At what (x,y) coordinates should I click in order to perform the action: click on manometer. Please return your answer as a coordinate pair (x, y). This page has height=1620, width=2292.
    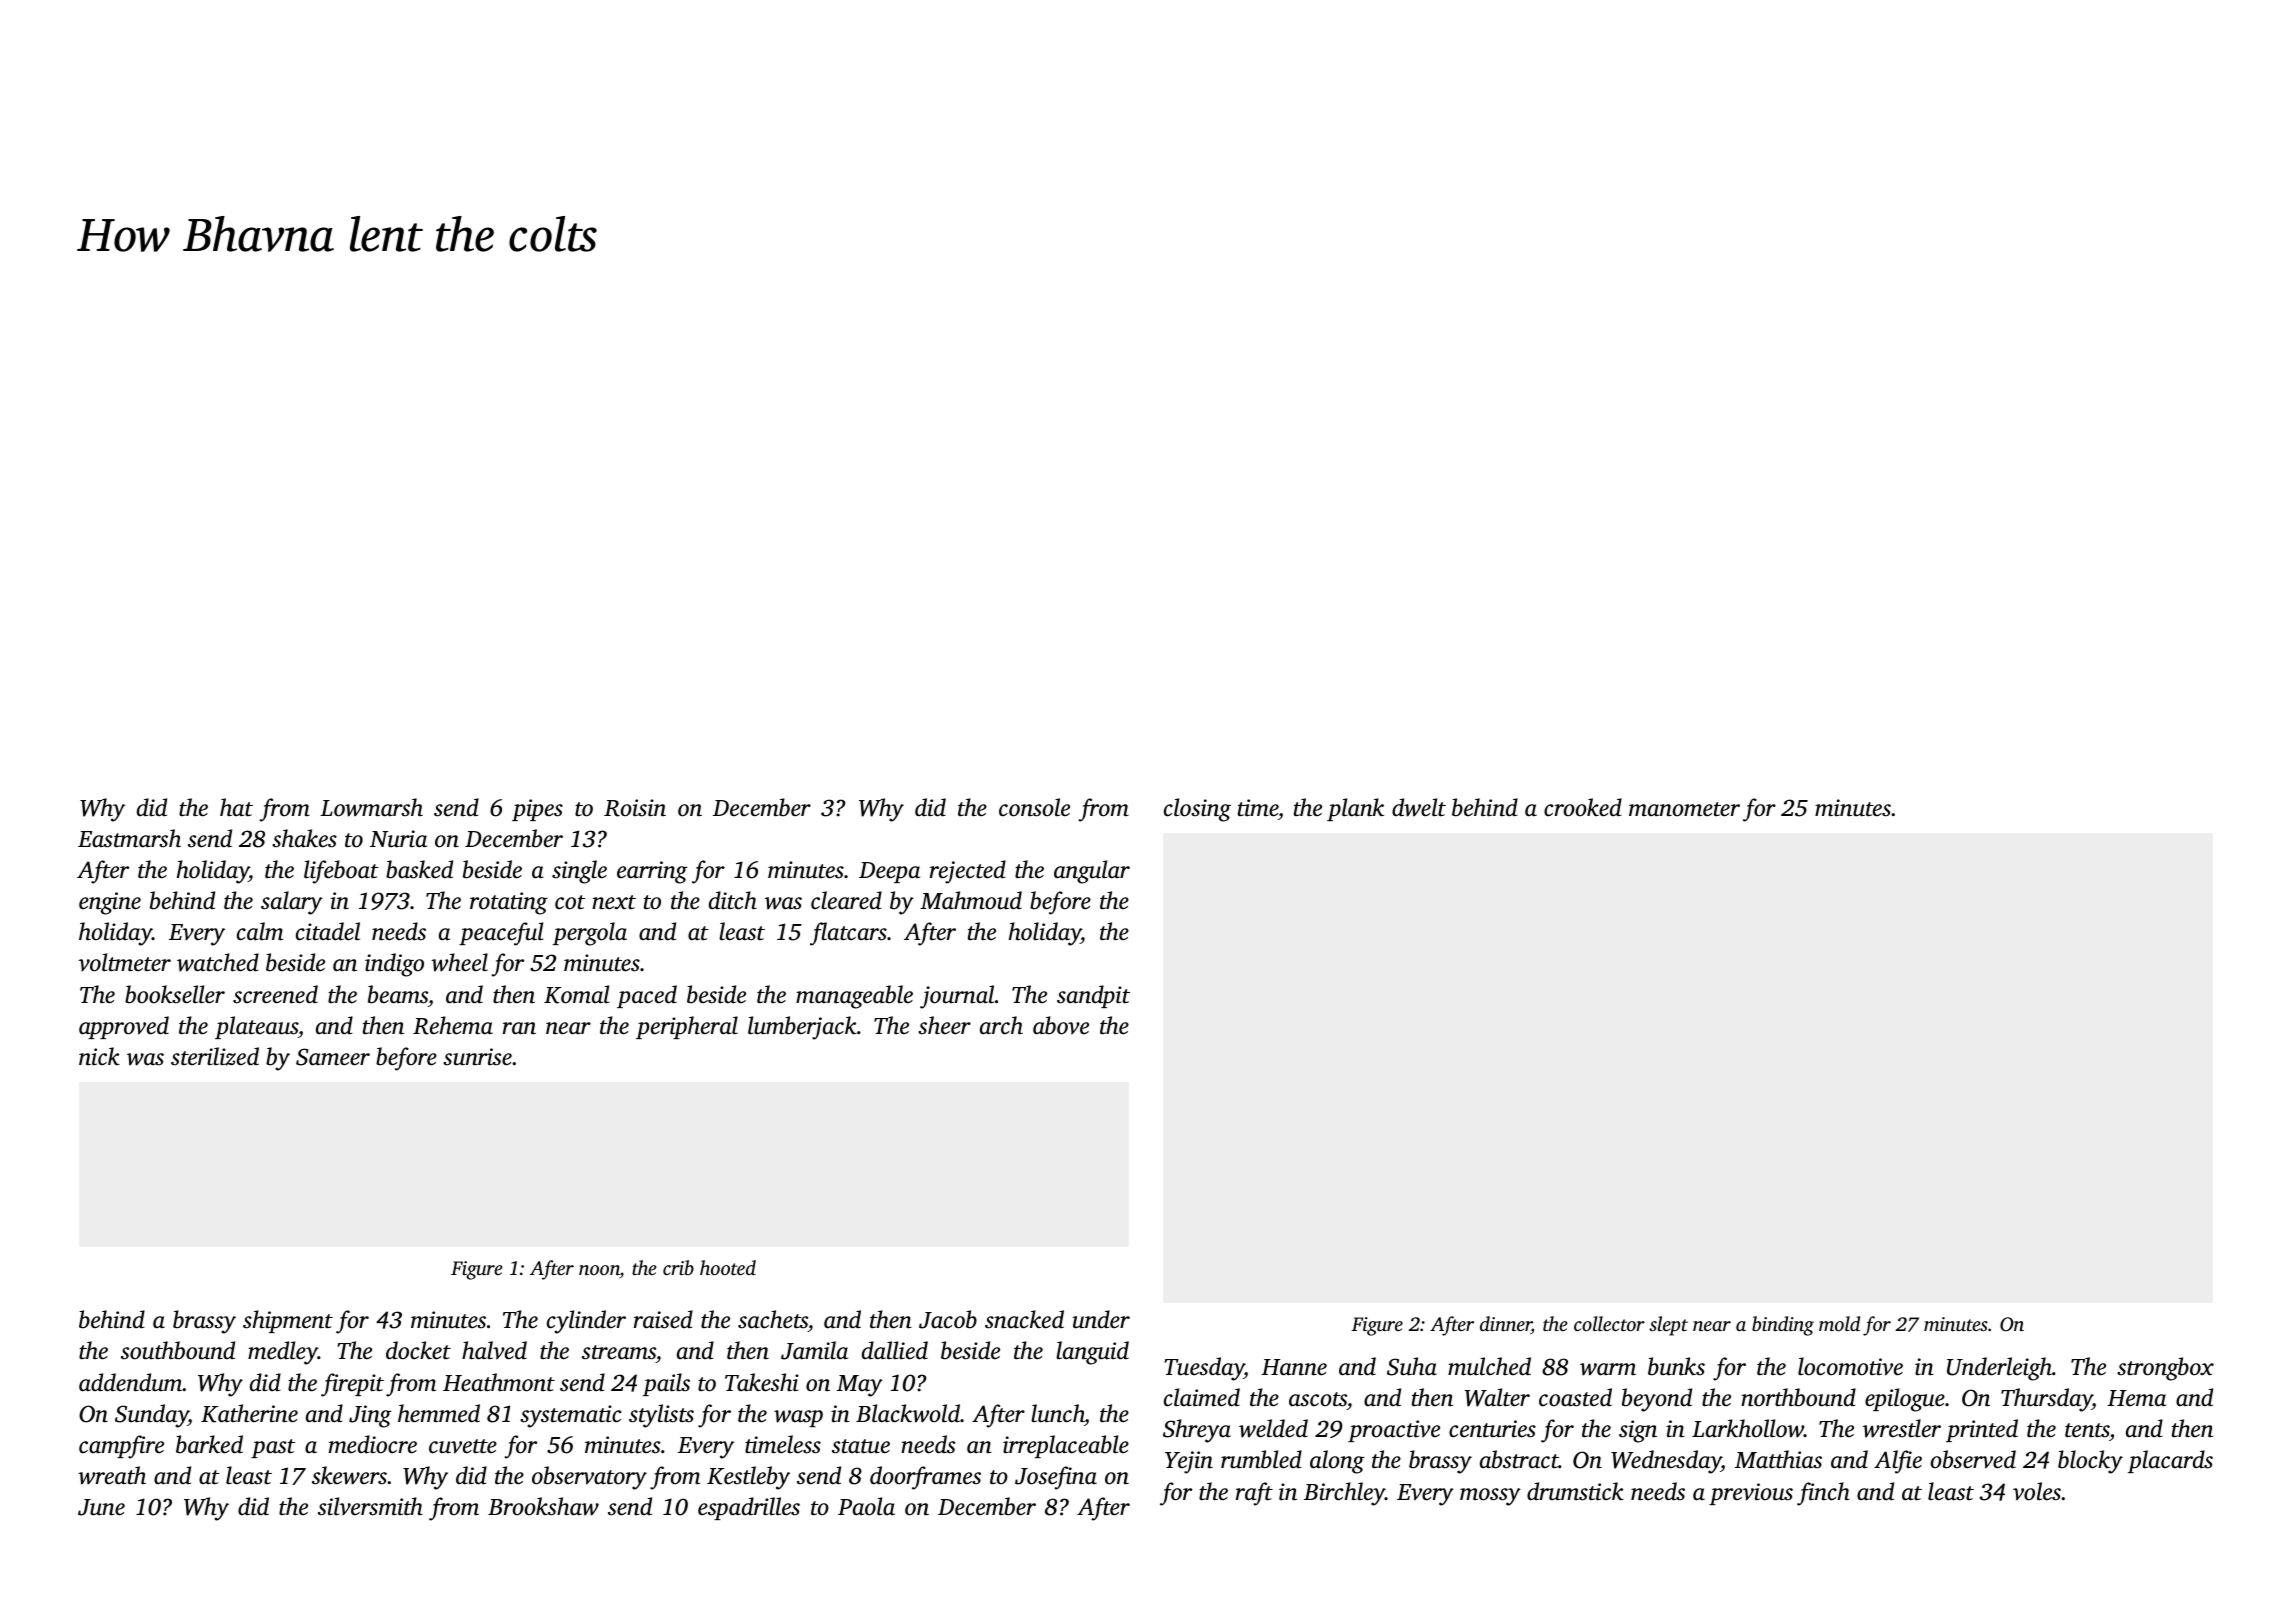
    Looking at the image, I should click on (1684, 809).
